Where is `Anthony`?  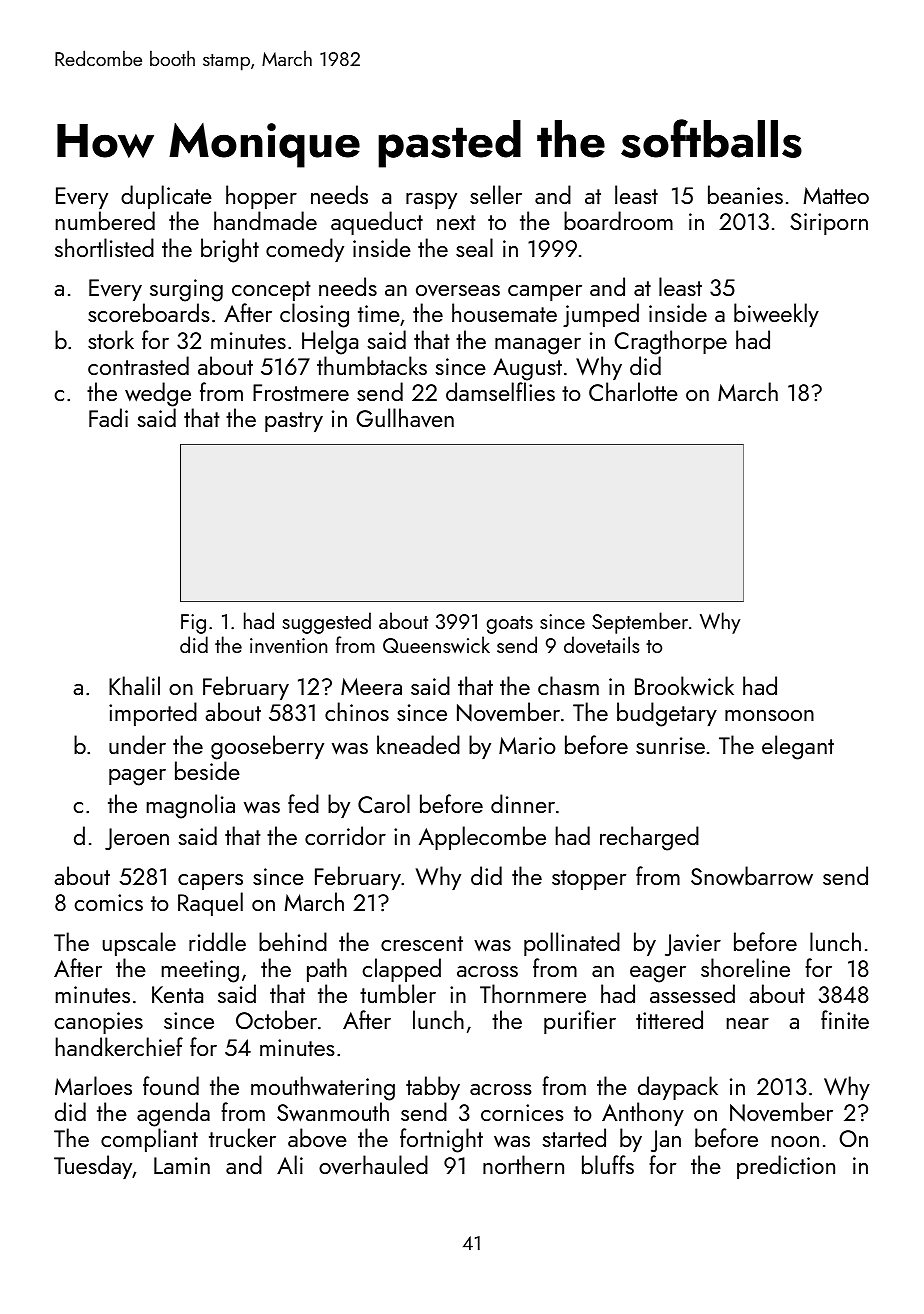 Anthony is located at coordinates (643, 1114).
